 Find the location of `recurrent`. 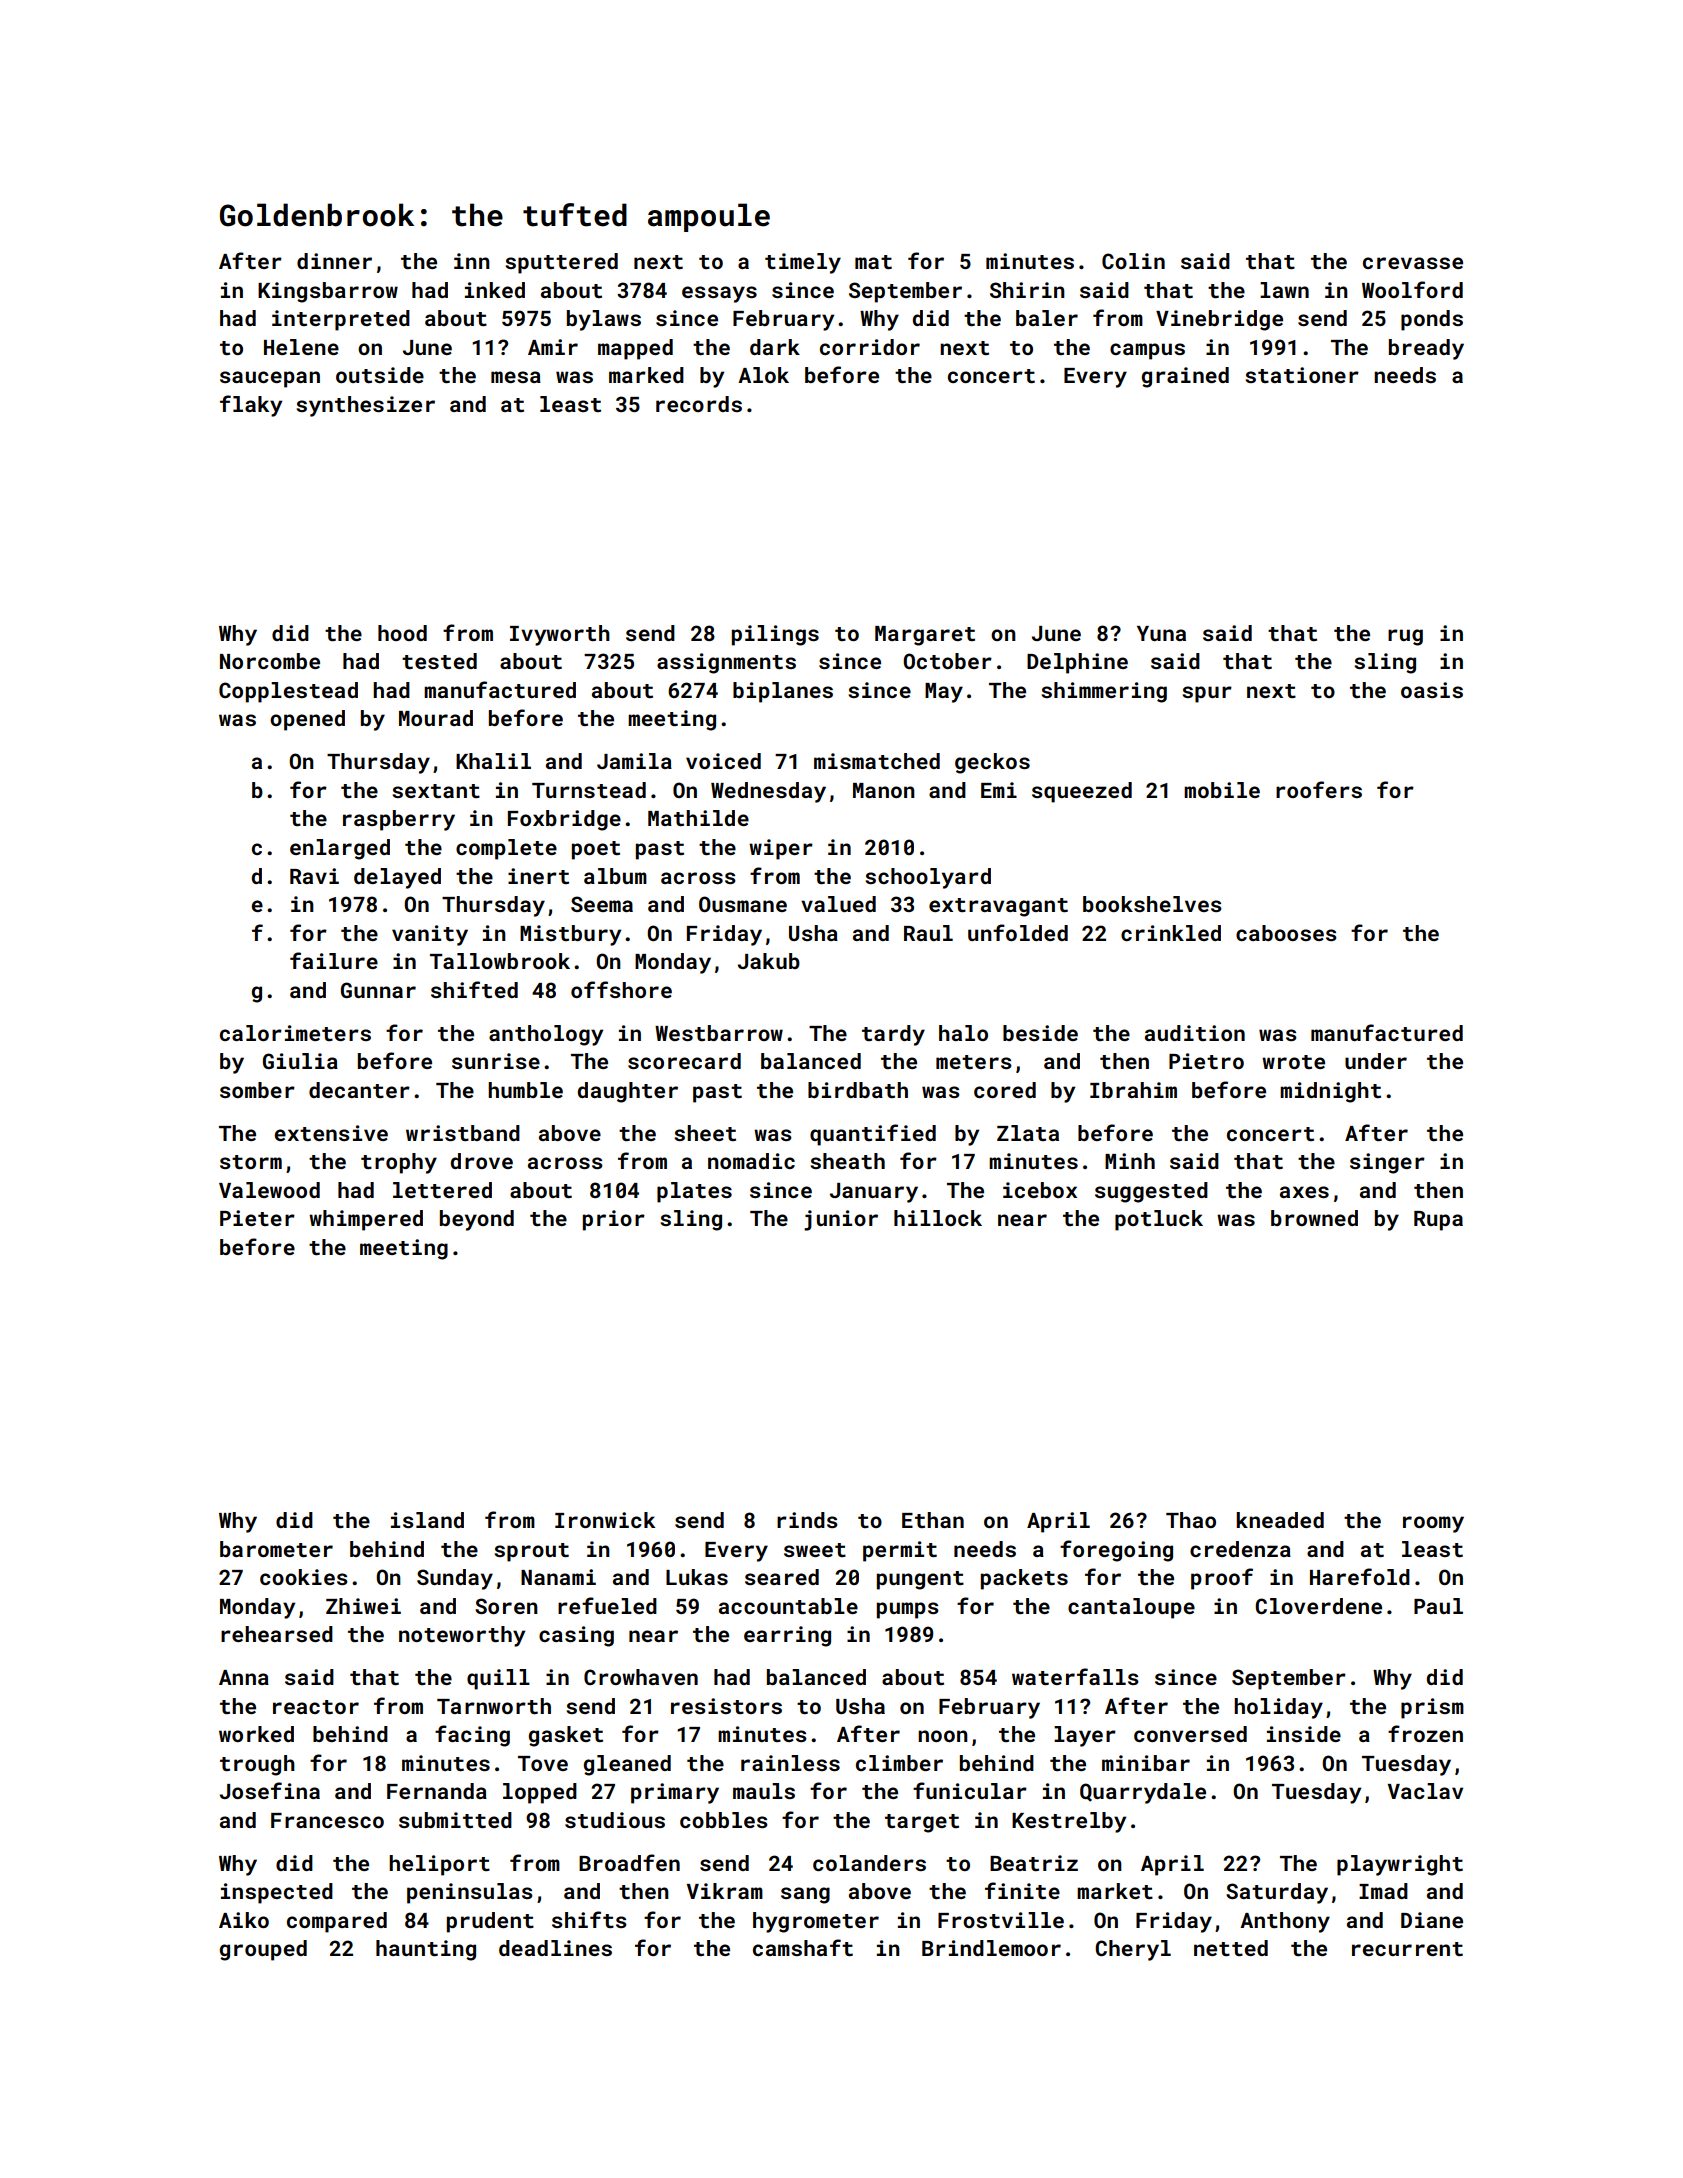

recurrent is located at coordinates (1407, 1949).
